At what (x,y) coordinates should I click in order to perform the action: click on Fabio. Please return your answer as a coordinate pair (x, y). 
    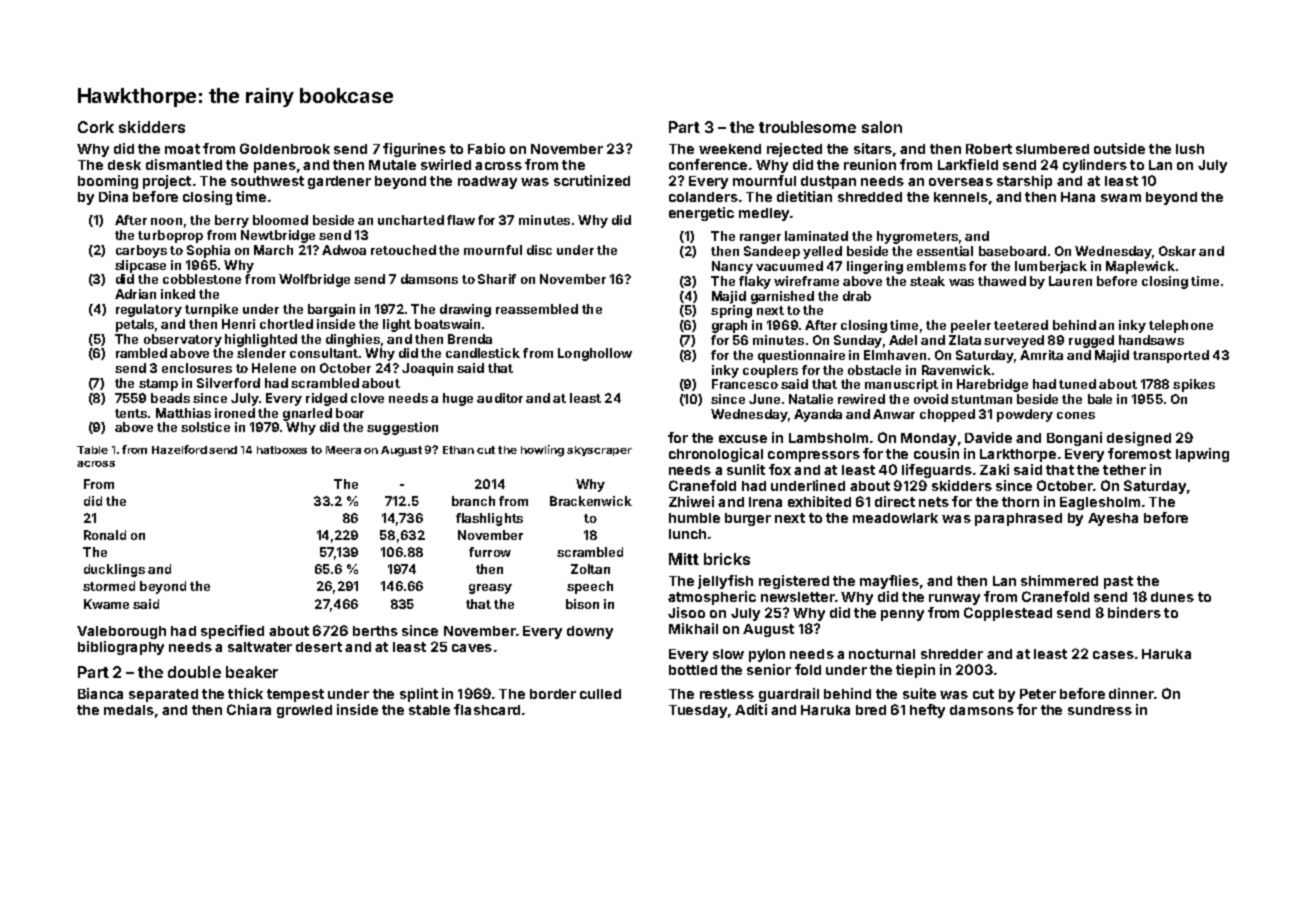
    Looking at the image, I should click on (486, 148).
